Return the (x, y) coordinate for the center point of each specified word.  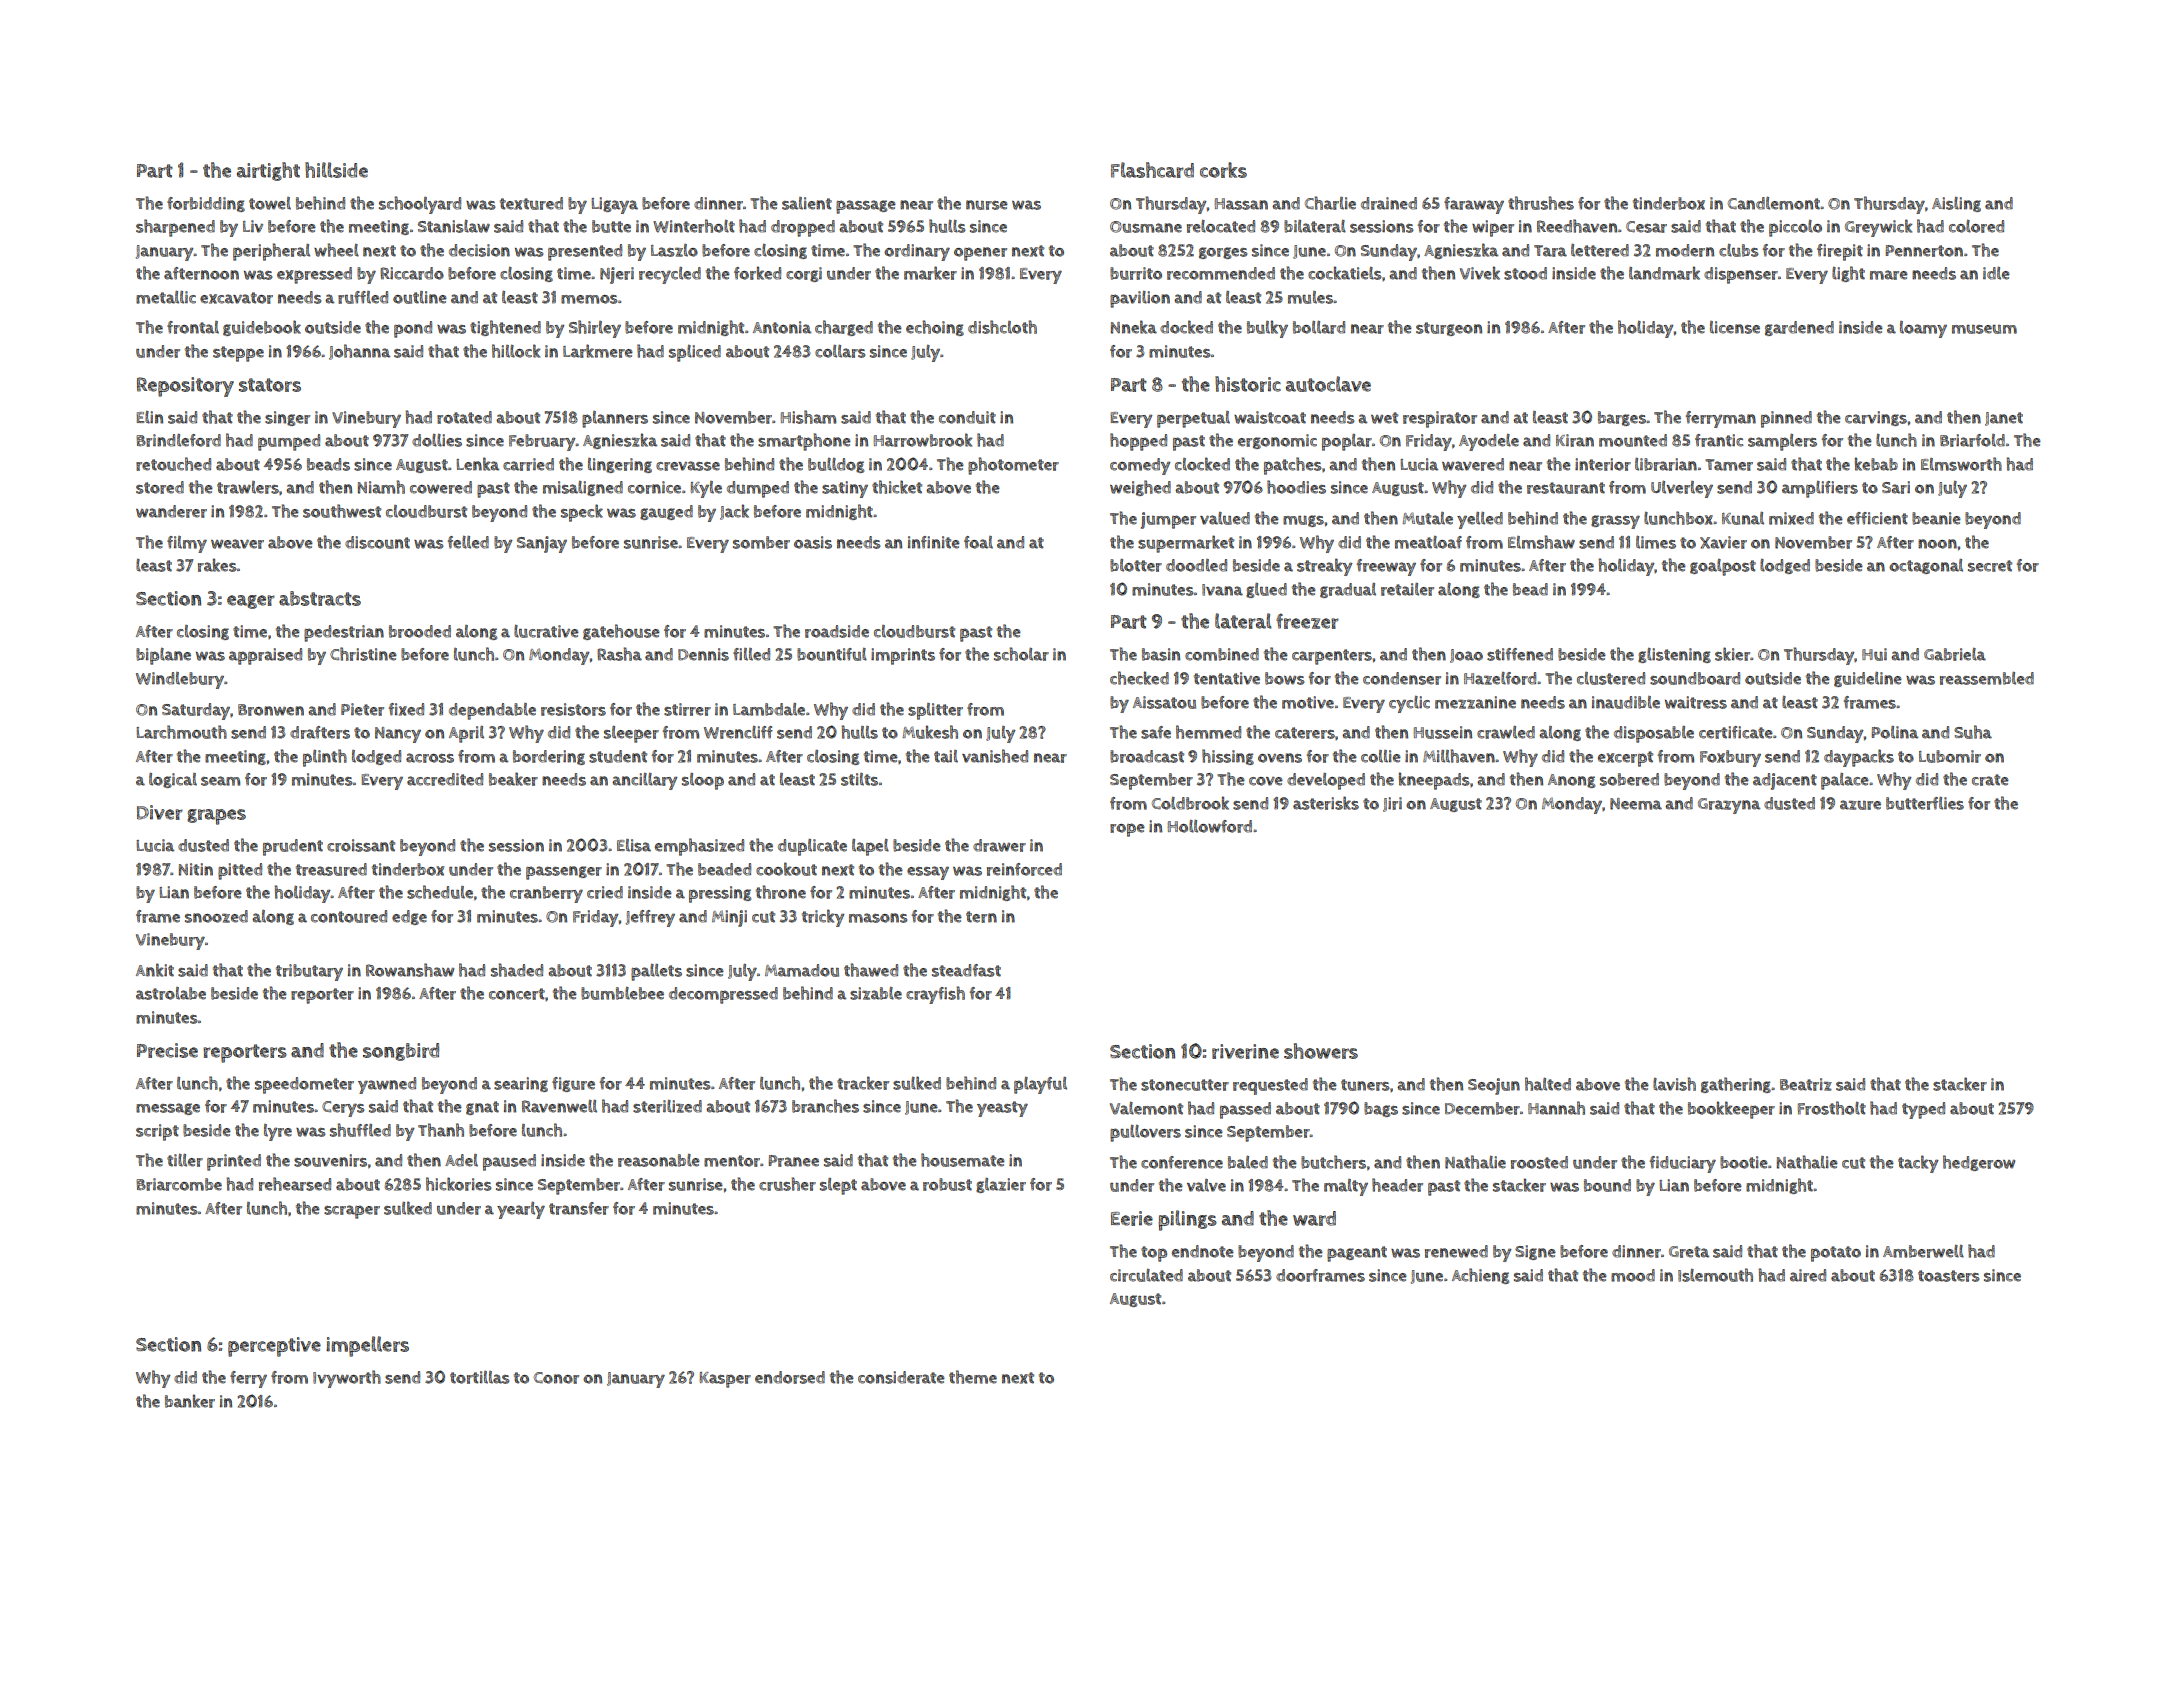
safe (1156, 732)
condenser (1402, 678)
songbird (401, 1052)
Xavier (1723, 542)
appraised (265, 656)
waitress (1696, 702)
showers (1321, 1051)
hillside (336, 170)
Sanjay (542, 544)
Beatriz (1806, 1084)
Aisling (1956, 204)
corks (1223, 170)
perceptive (274, 1347)
